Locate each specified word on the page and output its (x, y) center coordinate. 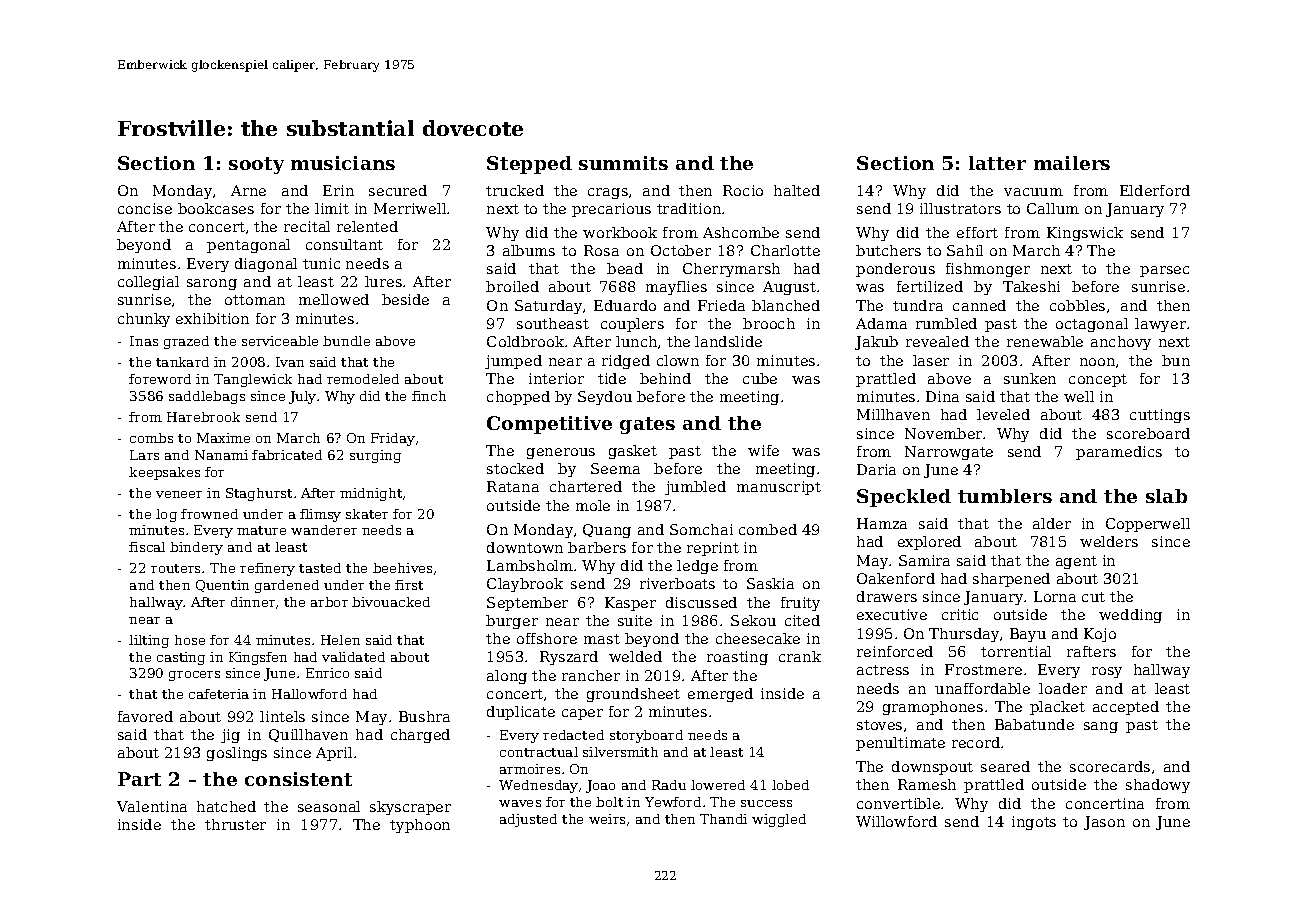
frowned (209, 514)
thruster (235, 824)
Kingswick (1085, 234)
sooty (256, 165)
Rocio (743, 190)
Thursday (964, 635)
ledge (697, 567)
